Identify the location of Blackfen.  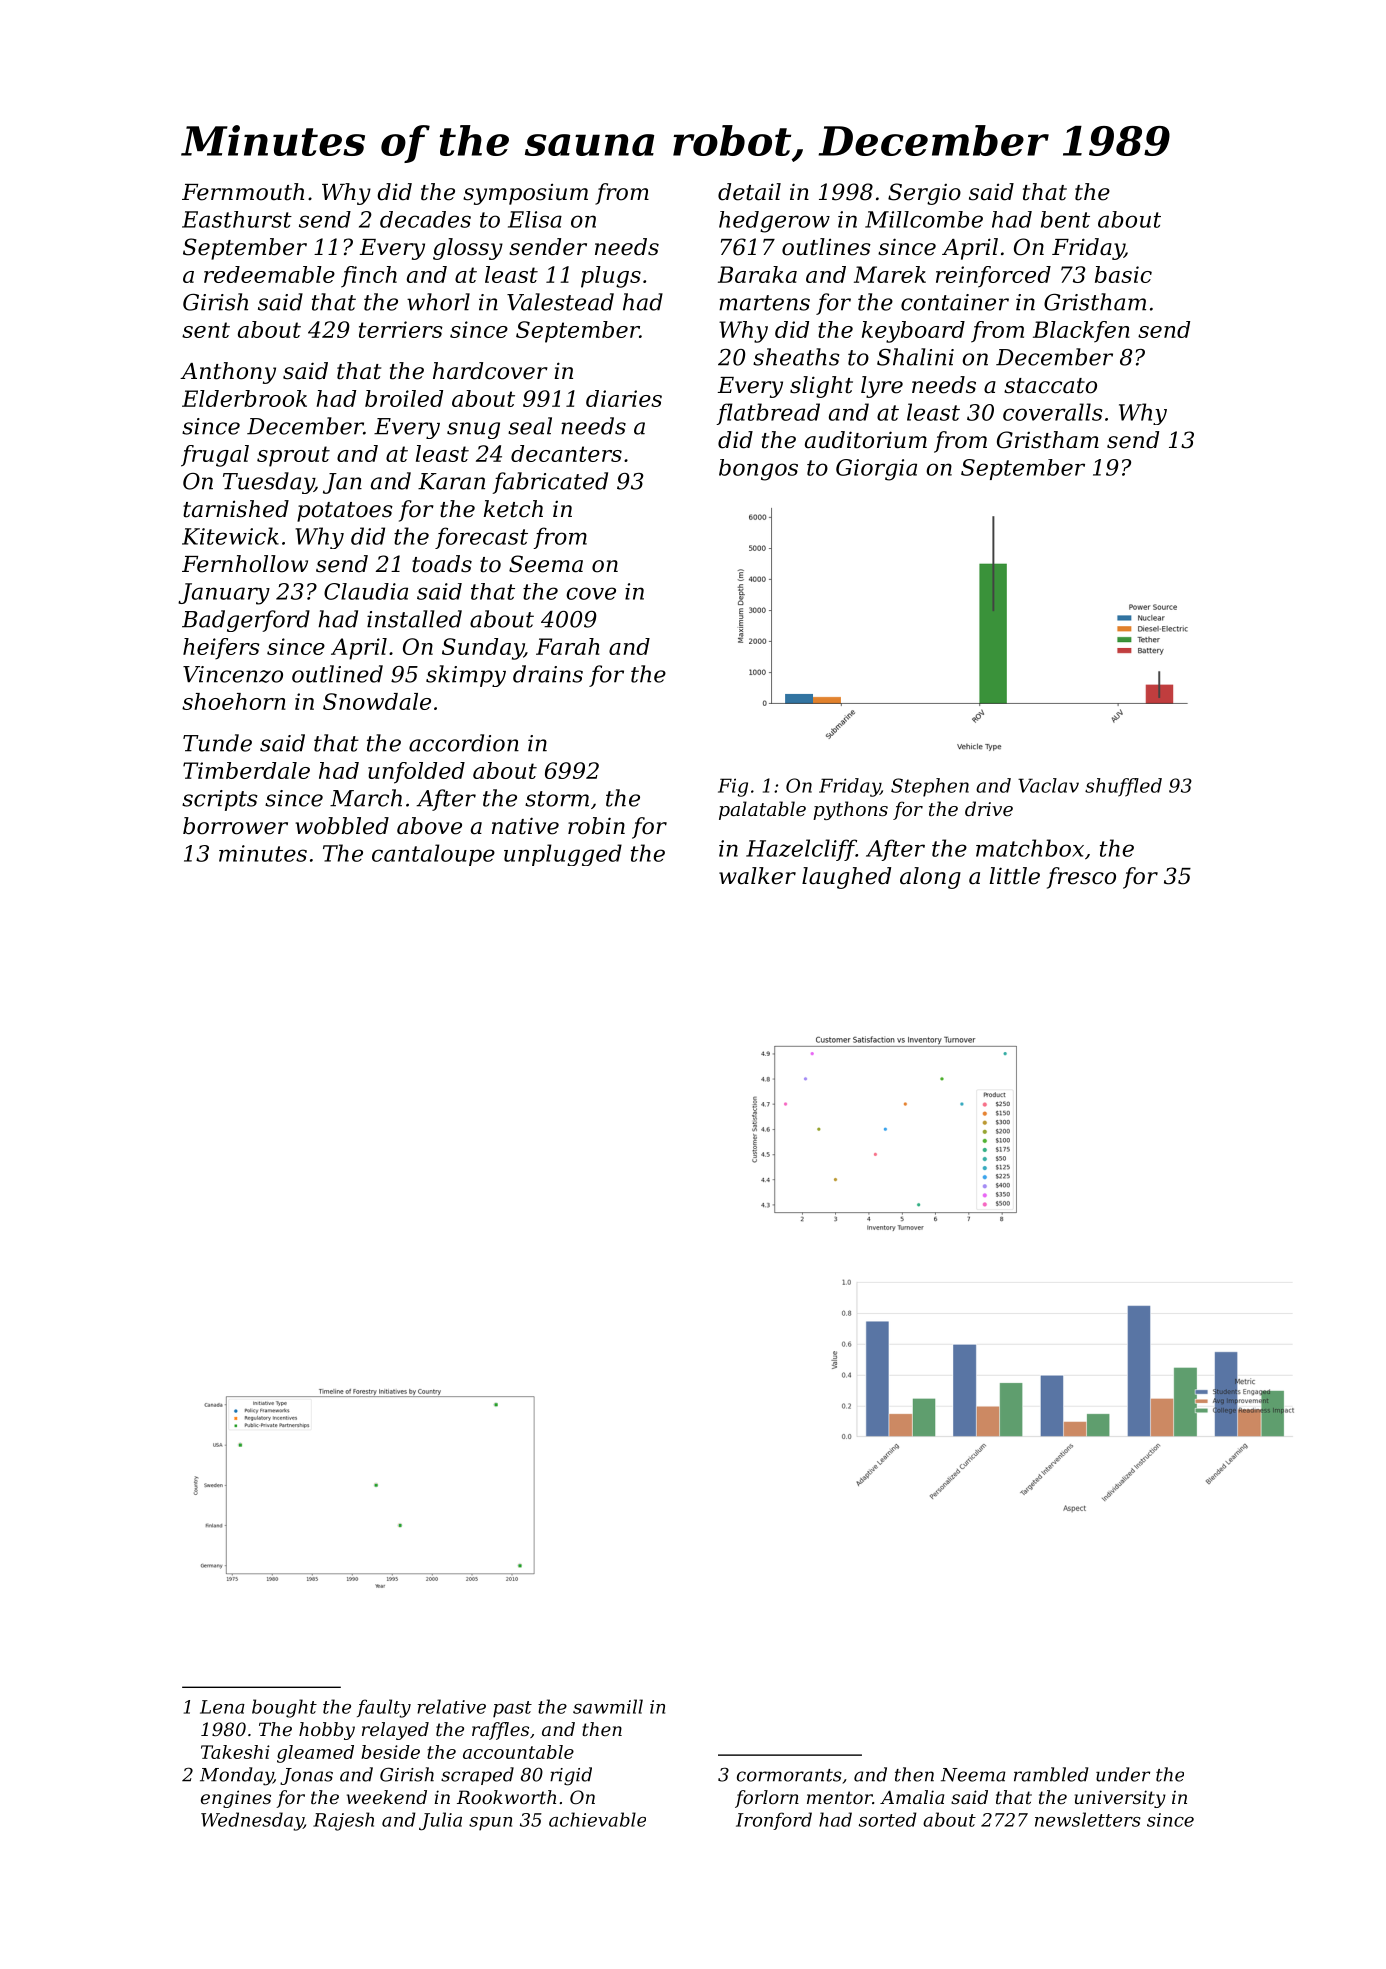
(1081, 332).
